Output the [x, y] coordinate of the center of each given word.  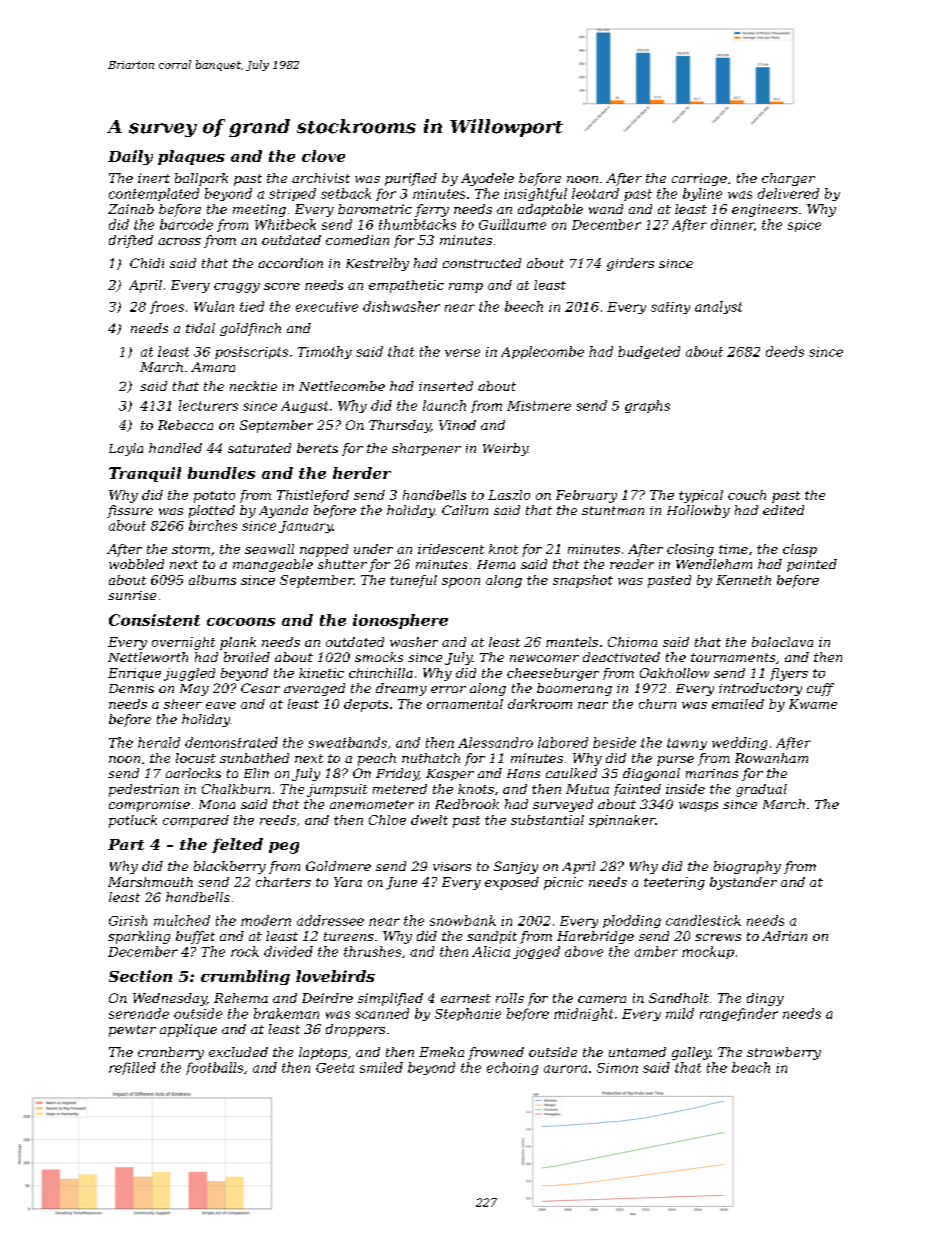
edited [783, 510]
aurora [565, 1069]
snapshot [583, 581]
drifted [131, 241]
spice [804, 226]
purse [675, 761]
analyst [718, 307]
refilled [132, 1068]
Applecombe [542, 352]
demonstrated [231, 742]
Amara [213, 367]
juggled [189, 674]
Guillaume [512, 224]
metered [400, 789]
